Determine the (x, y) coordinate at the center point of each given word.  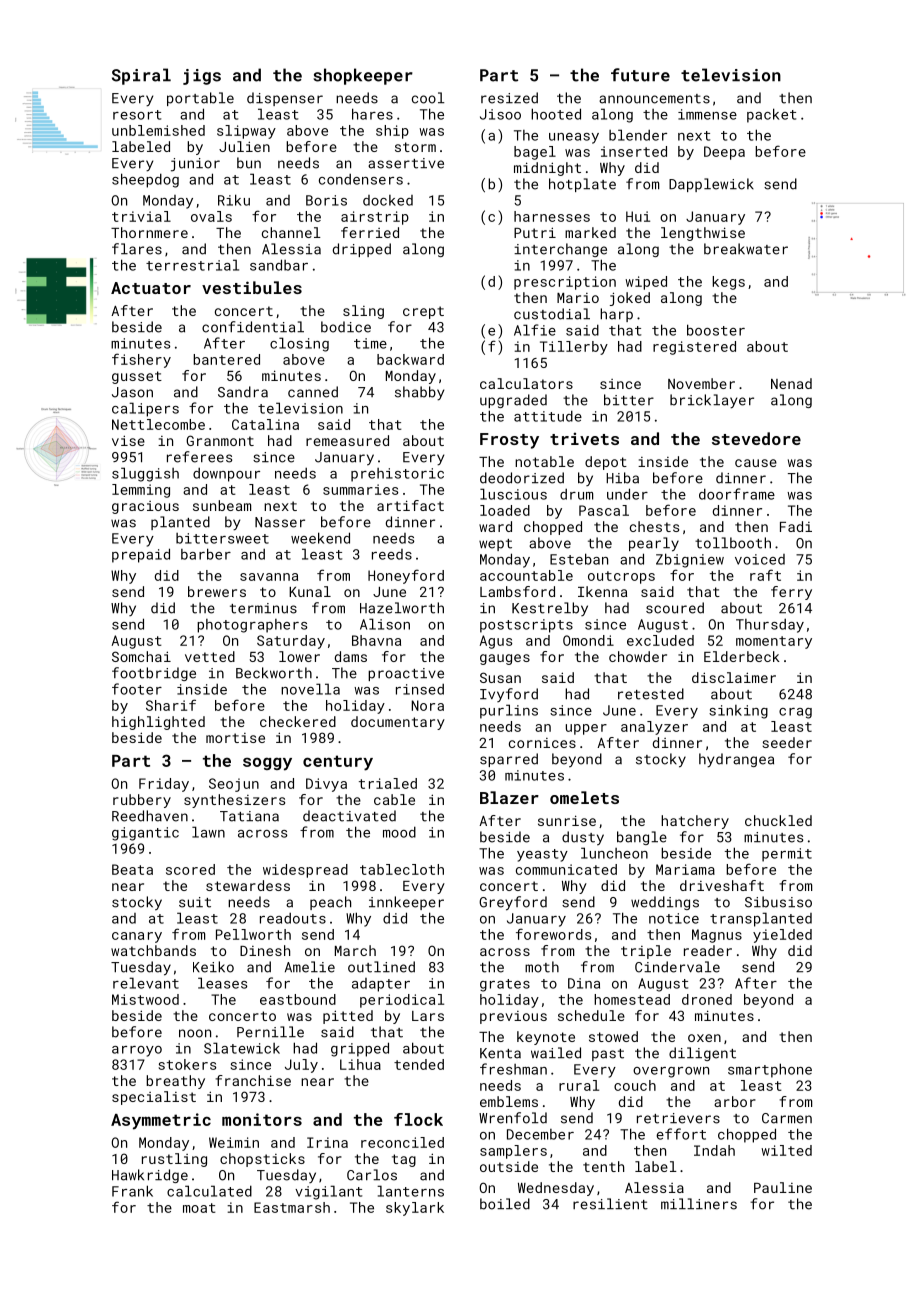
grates (505, 985)
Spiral (141, 76)
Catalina (265, 424)
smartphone (770, 1070)
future (640, 75)
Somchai (141, 656)
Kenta (500, 1053)
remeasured (347, 440)
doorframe (737, 494)
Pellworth (253, 934)
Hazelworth (402, 608)
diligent (702, 1054)
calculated (209, 1191)
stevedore (756, 438)
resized (509, 98)
